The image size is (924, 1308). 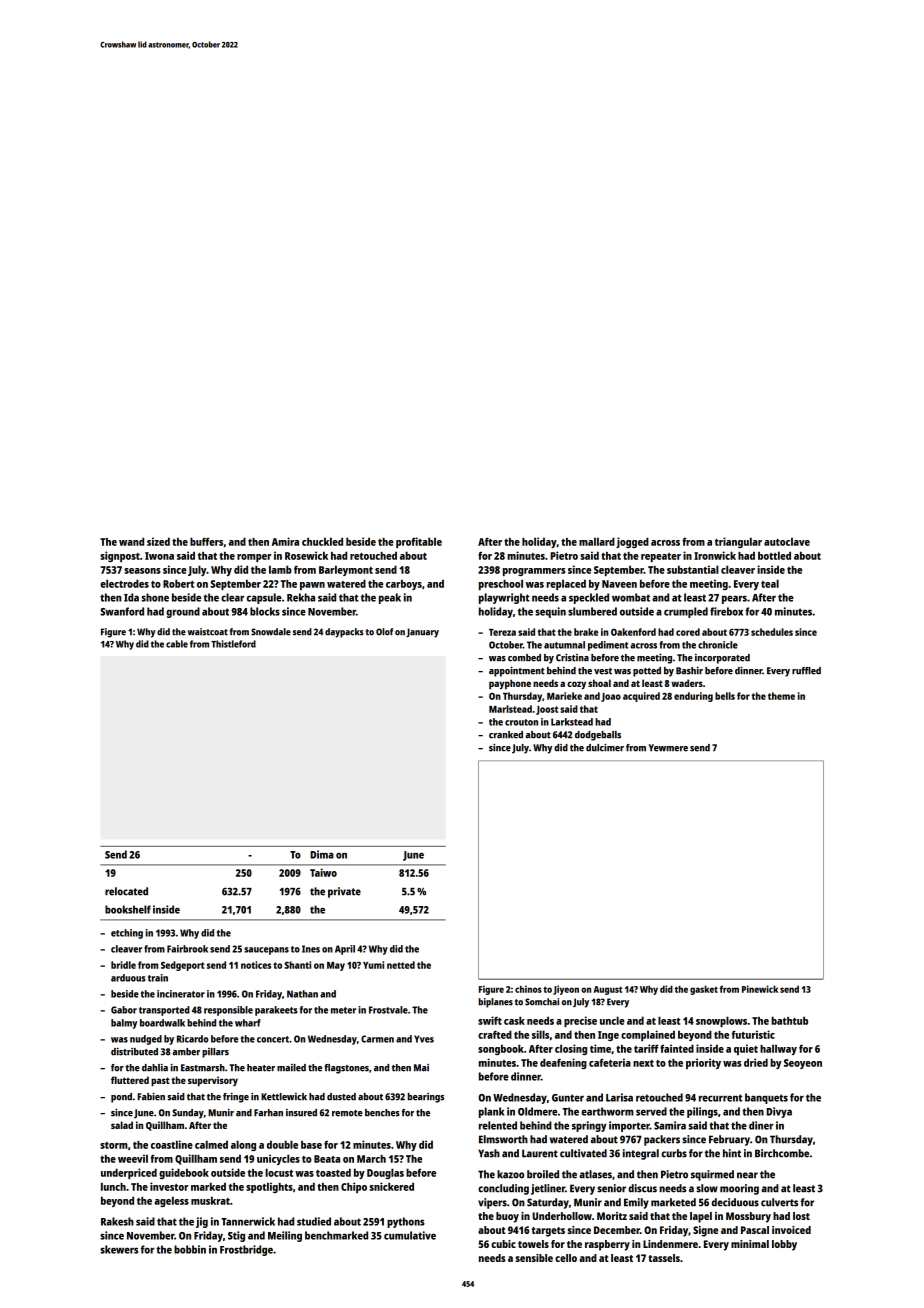 What do you see at coordinates (721, 1021) in the image?
I see `snowplows` at bounding box center [721, 1021].
